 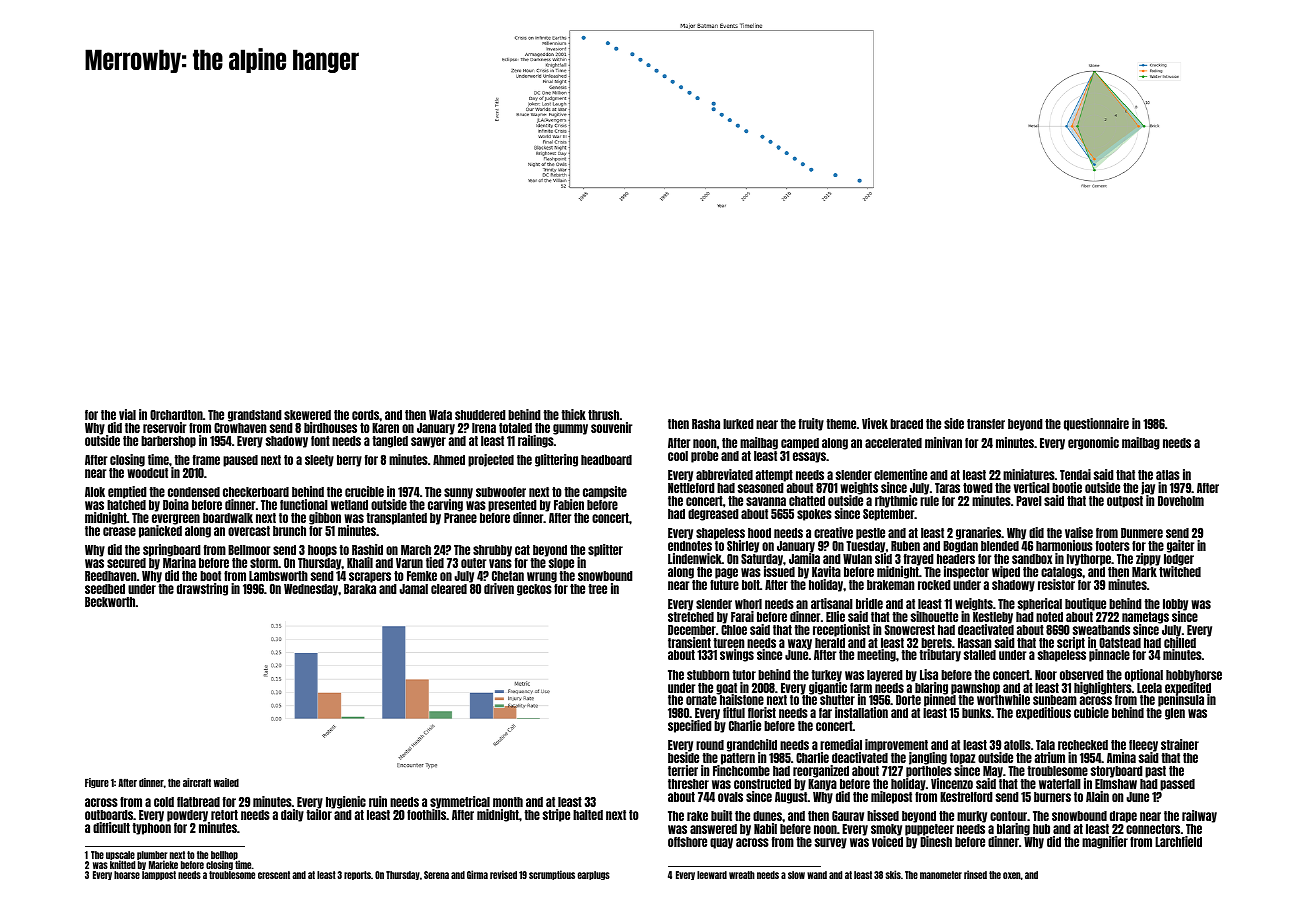 What do you see at coordinates (1046, 675) in the screenshot?
I see `Noor` at bounding box center [1046, 675].
